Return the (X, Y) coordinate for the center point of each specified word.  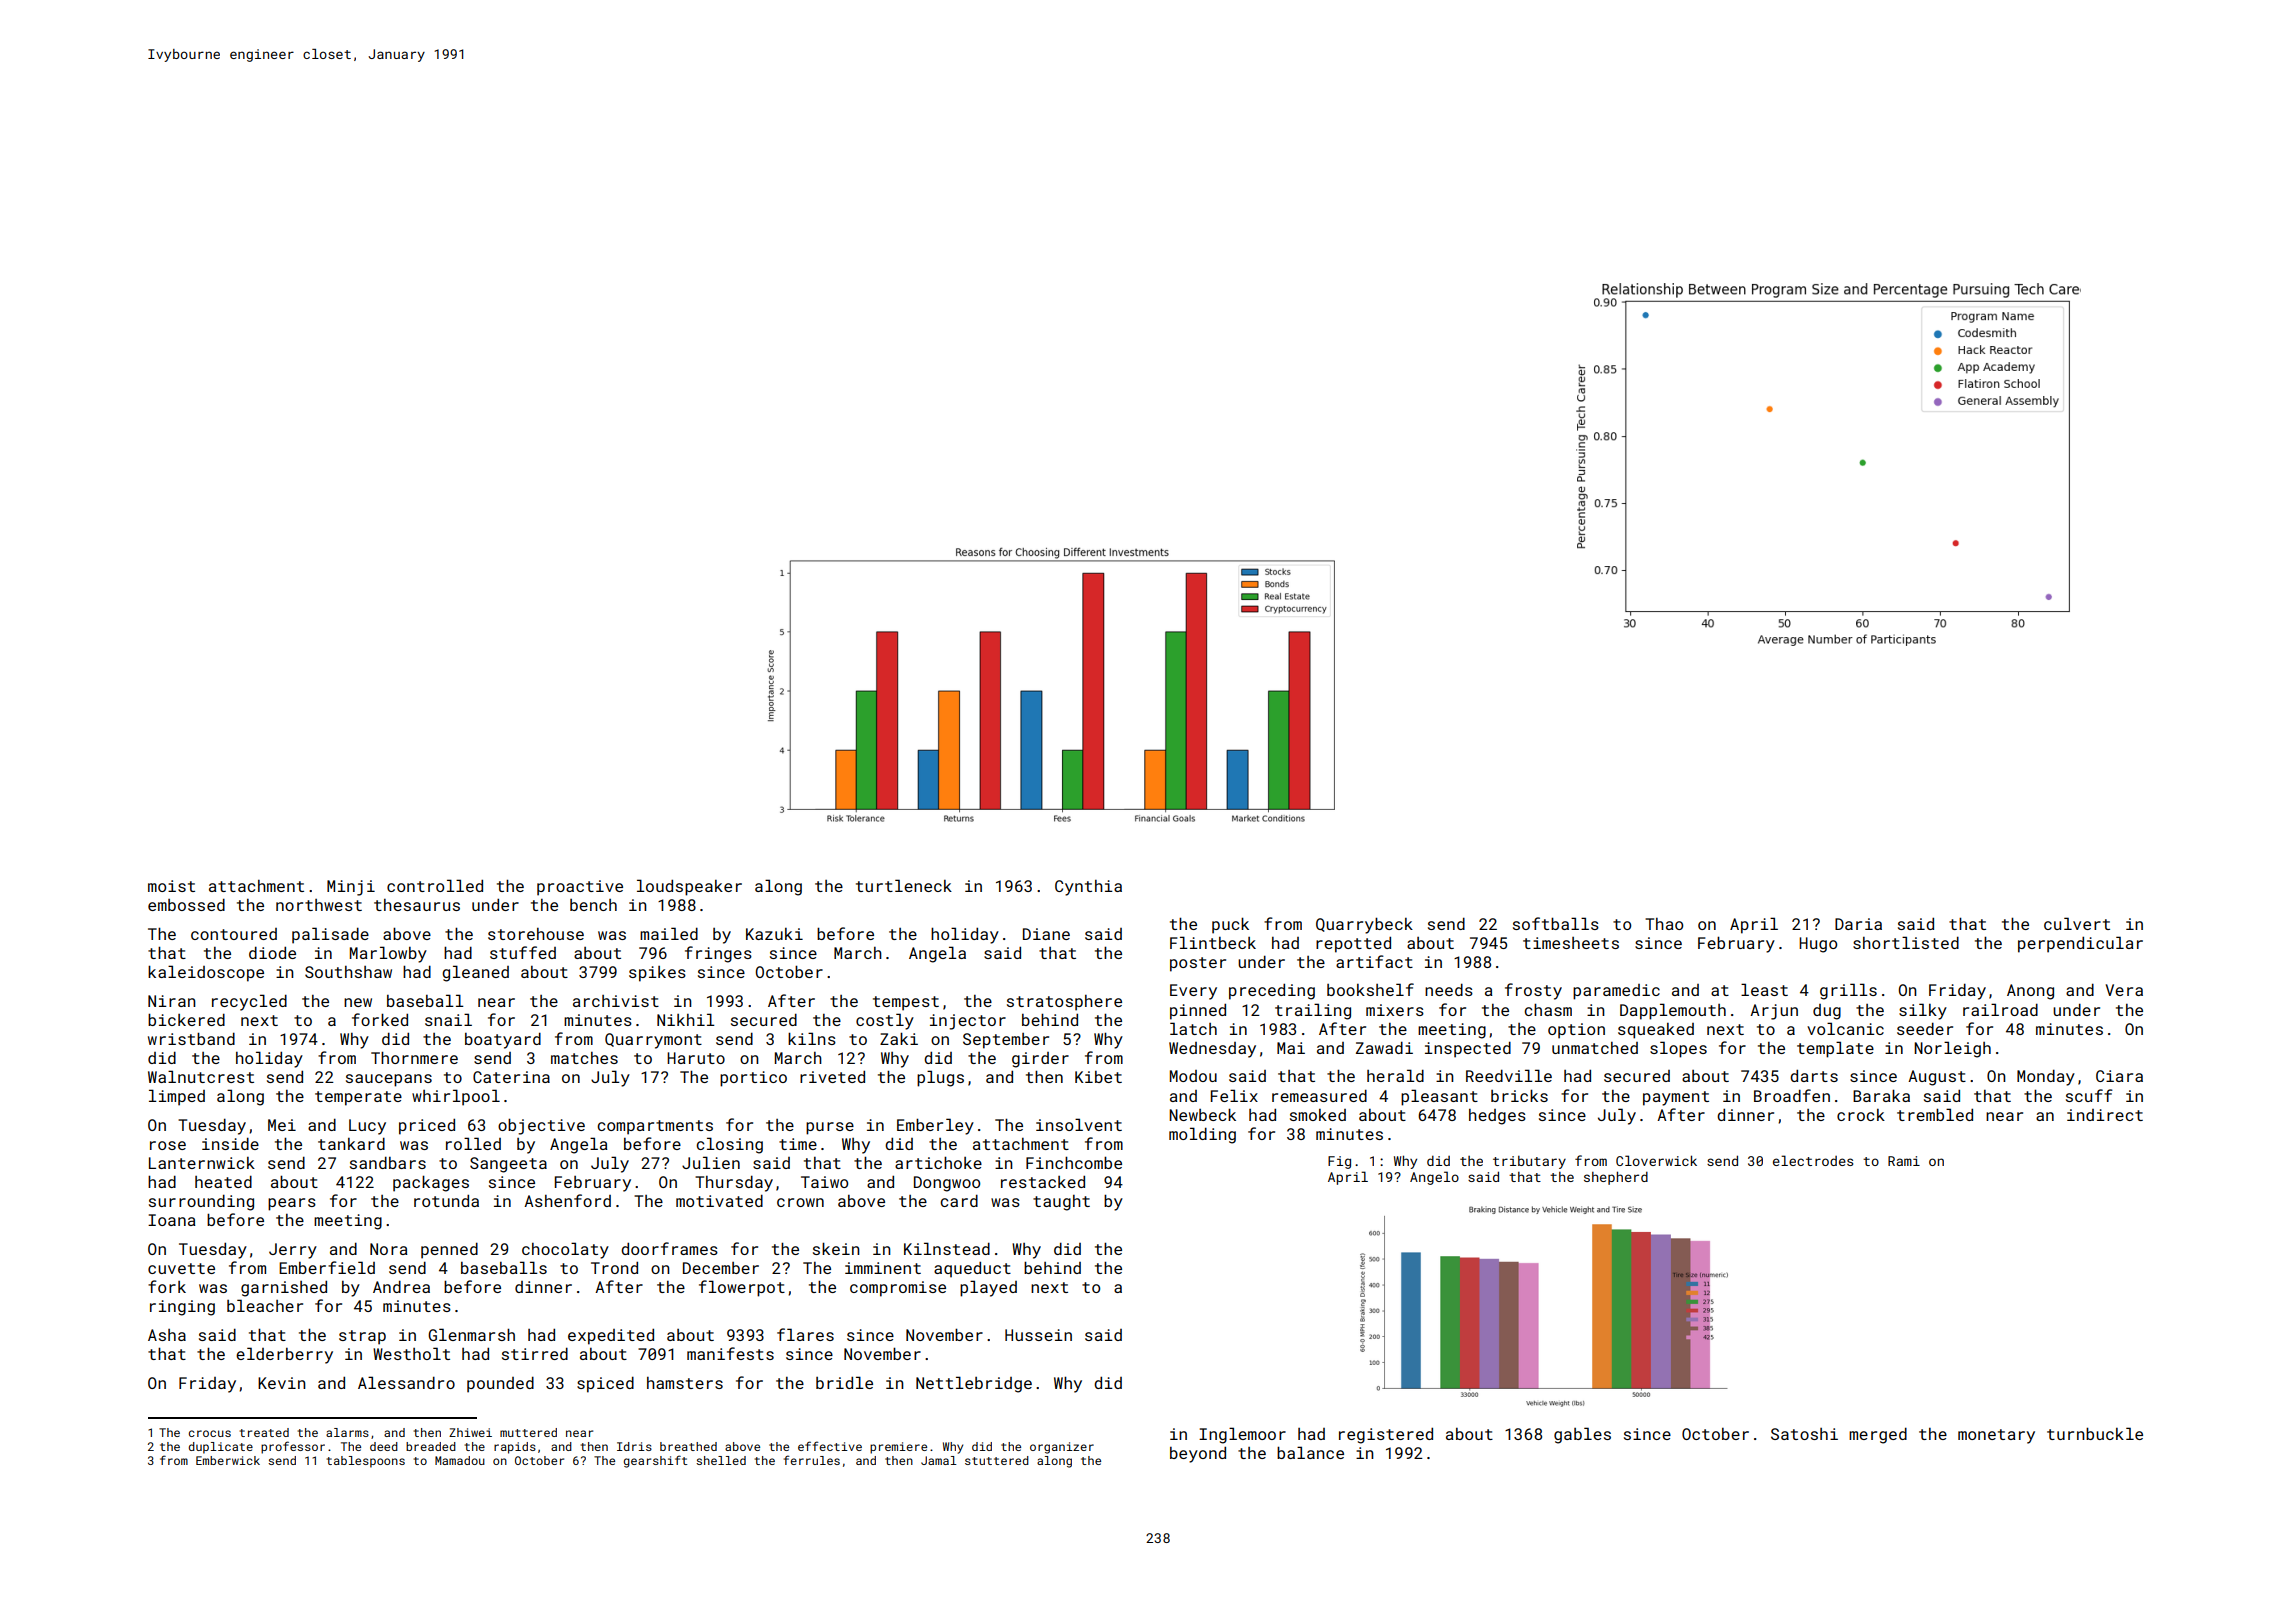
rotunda (446, 1200)
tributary (1529, 1162)
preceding (1272, 991)
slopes (1678, 1049)
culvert (2077, 923)
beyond (1198, 1454)
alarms (347, 1432)
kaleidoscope (206, 973)
